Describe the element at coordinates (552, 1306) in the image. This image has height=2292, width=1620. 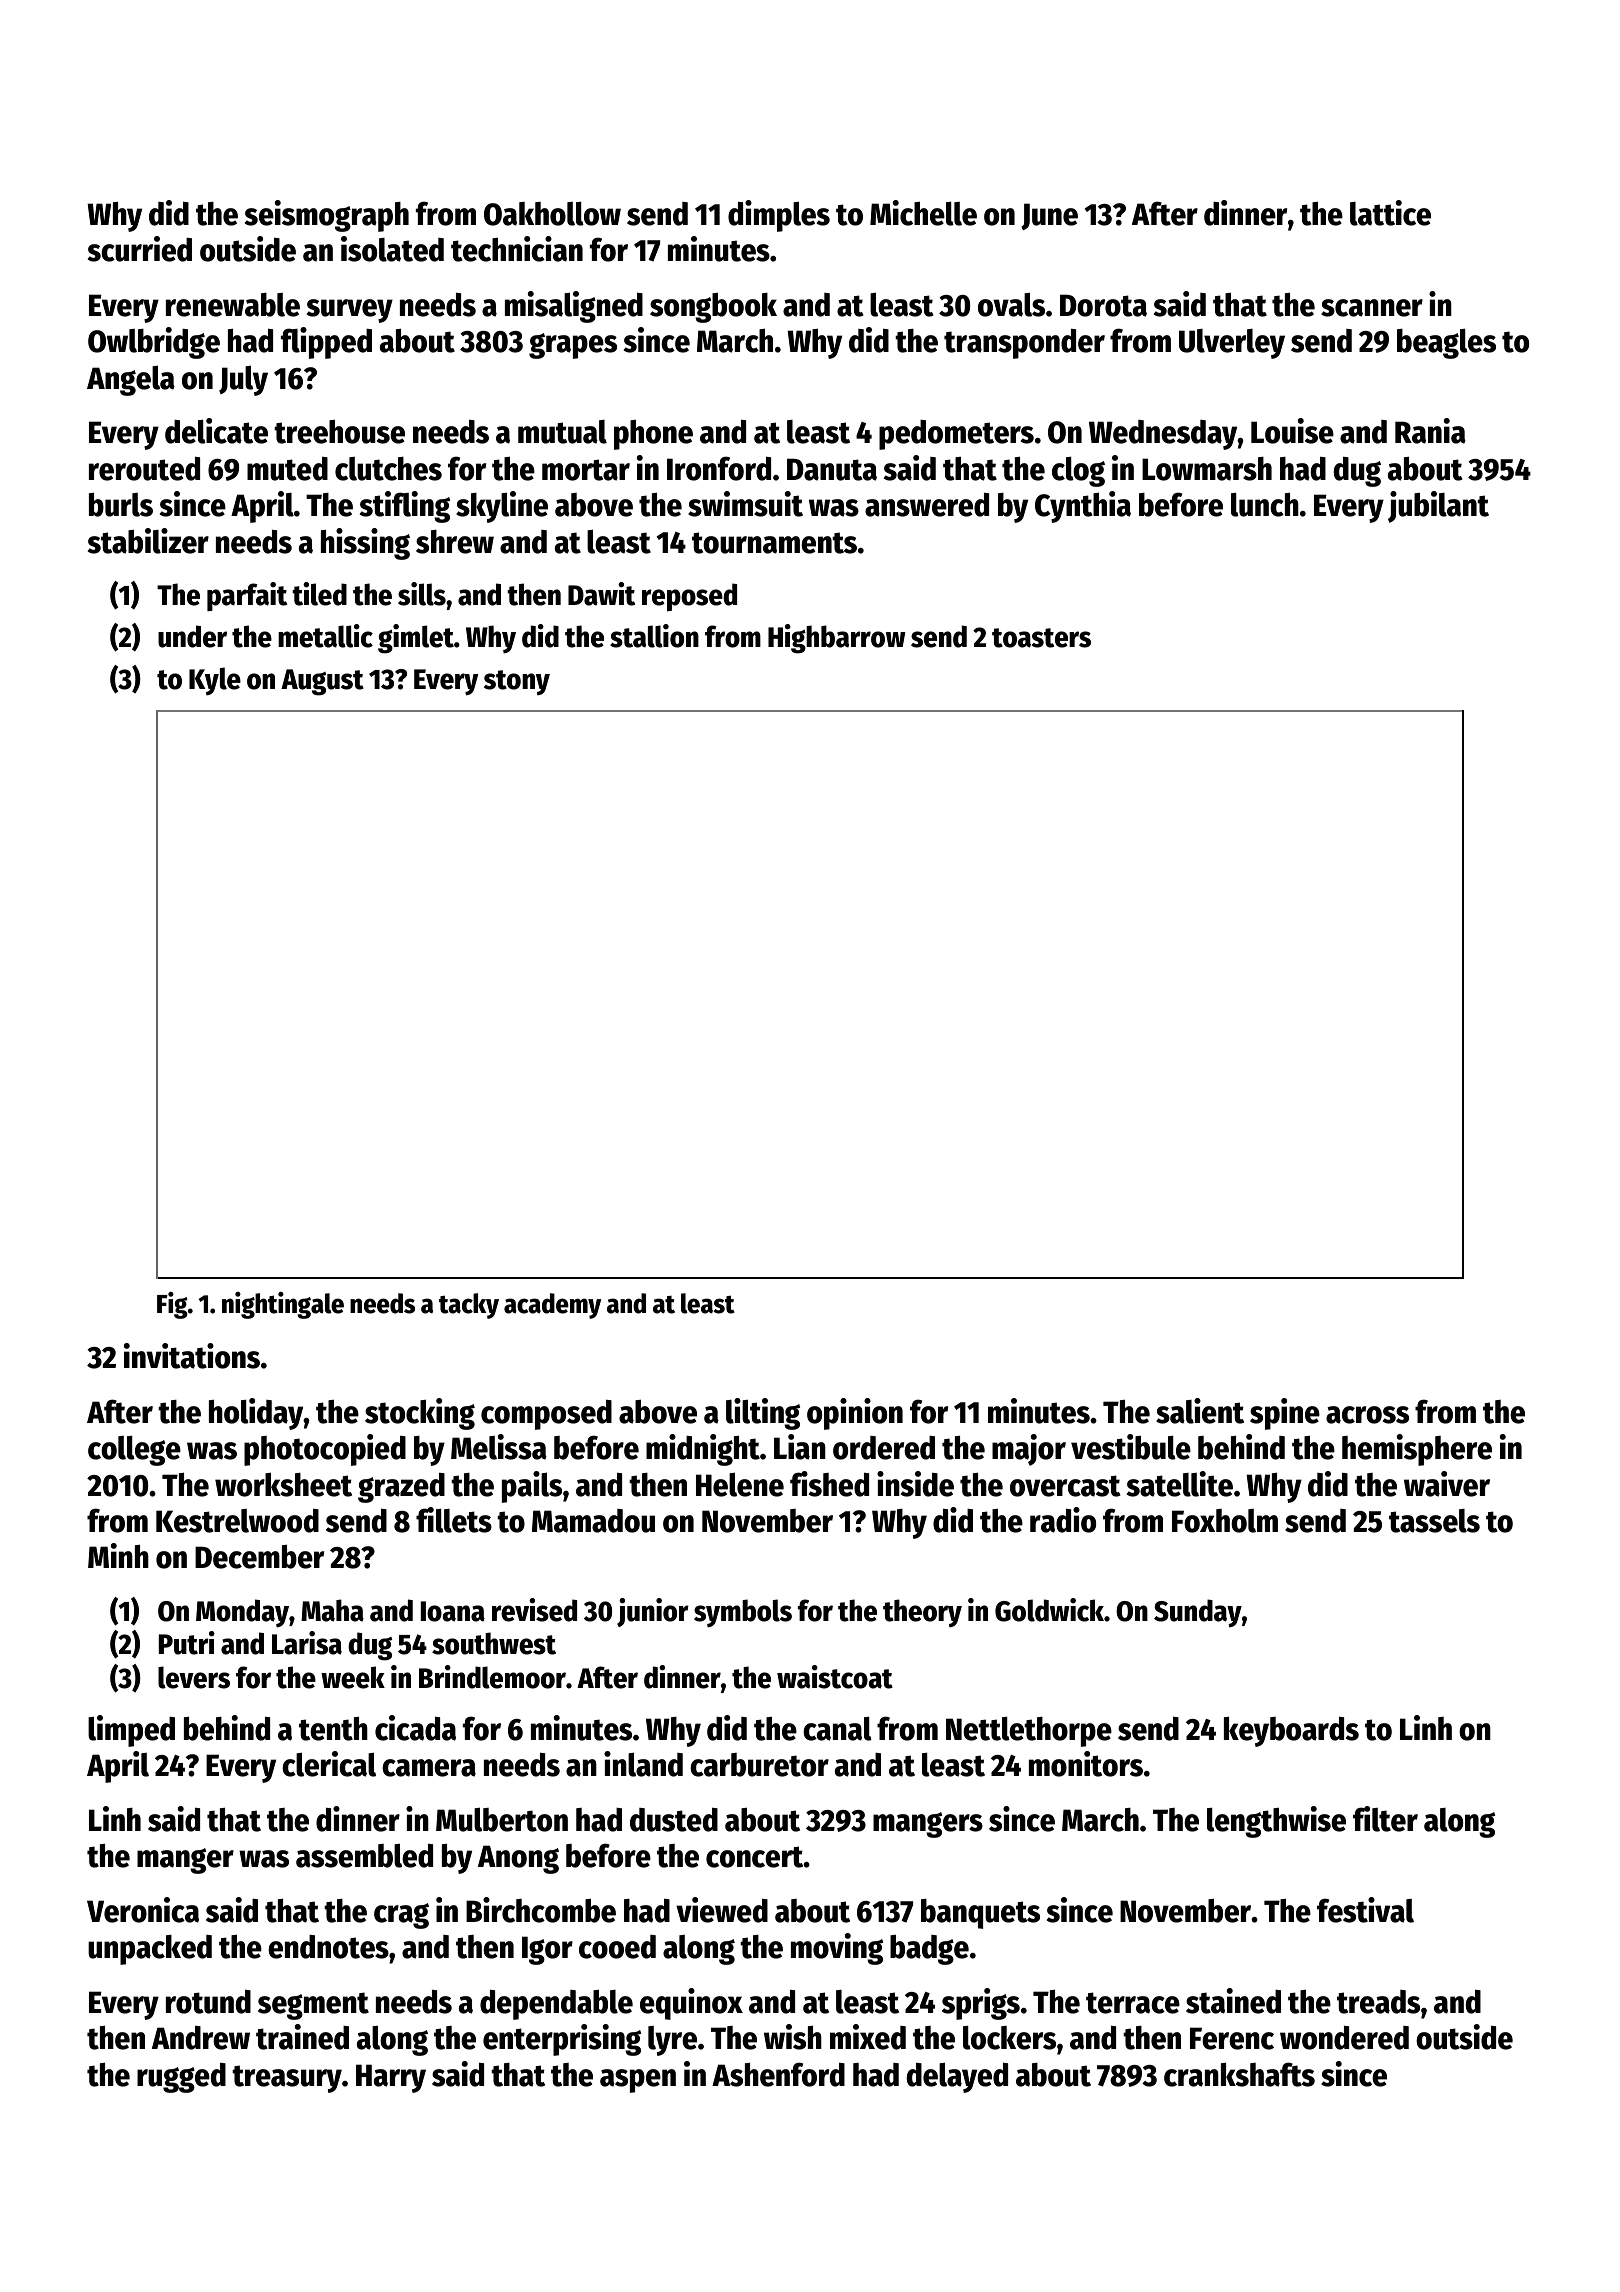
I see `academy` at that location.
